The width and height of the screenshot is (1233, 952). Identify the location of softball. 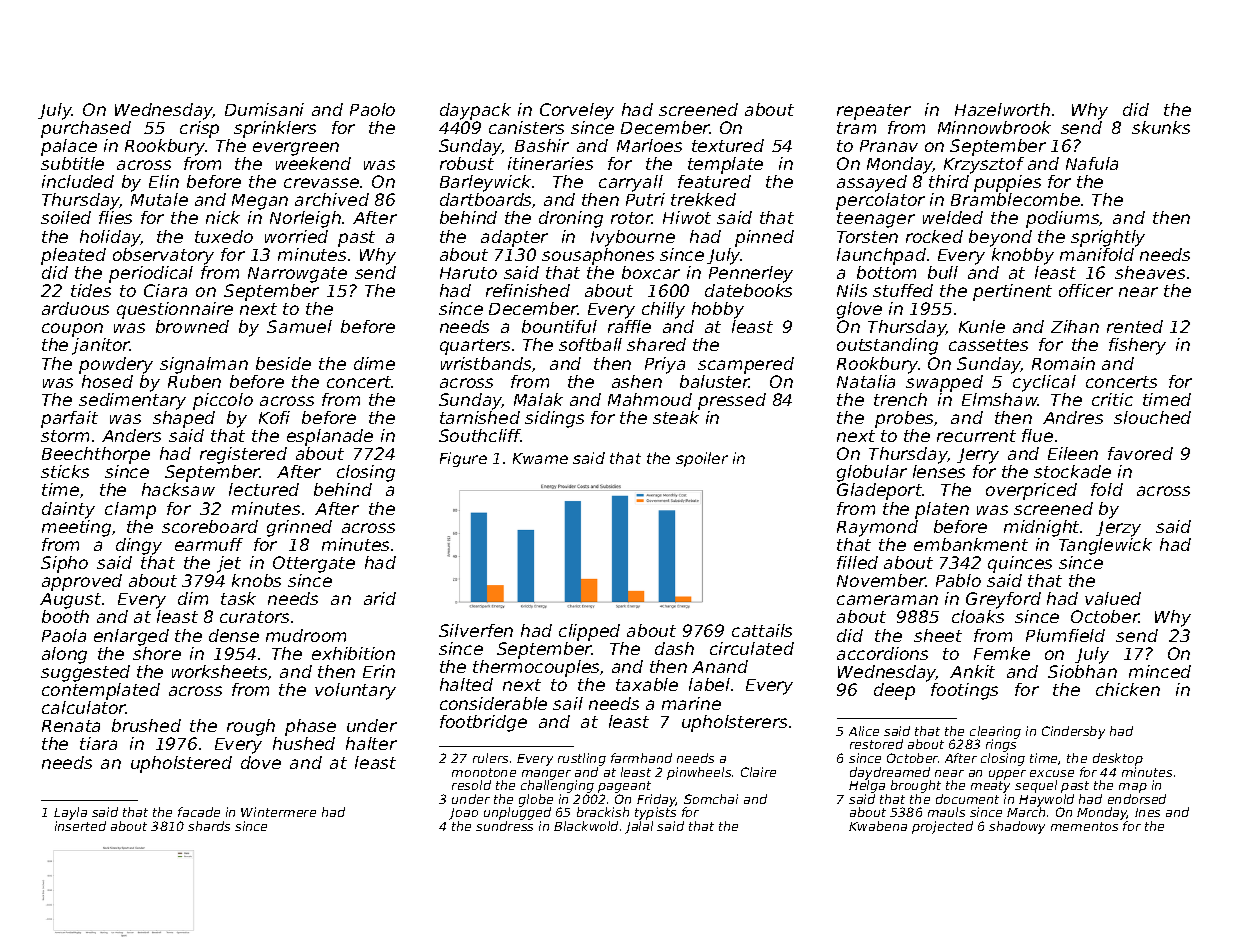
(590, 344).
